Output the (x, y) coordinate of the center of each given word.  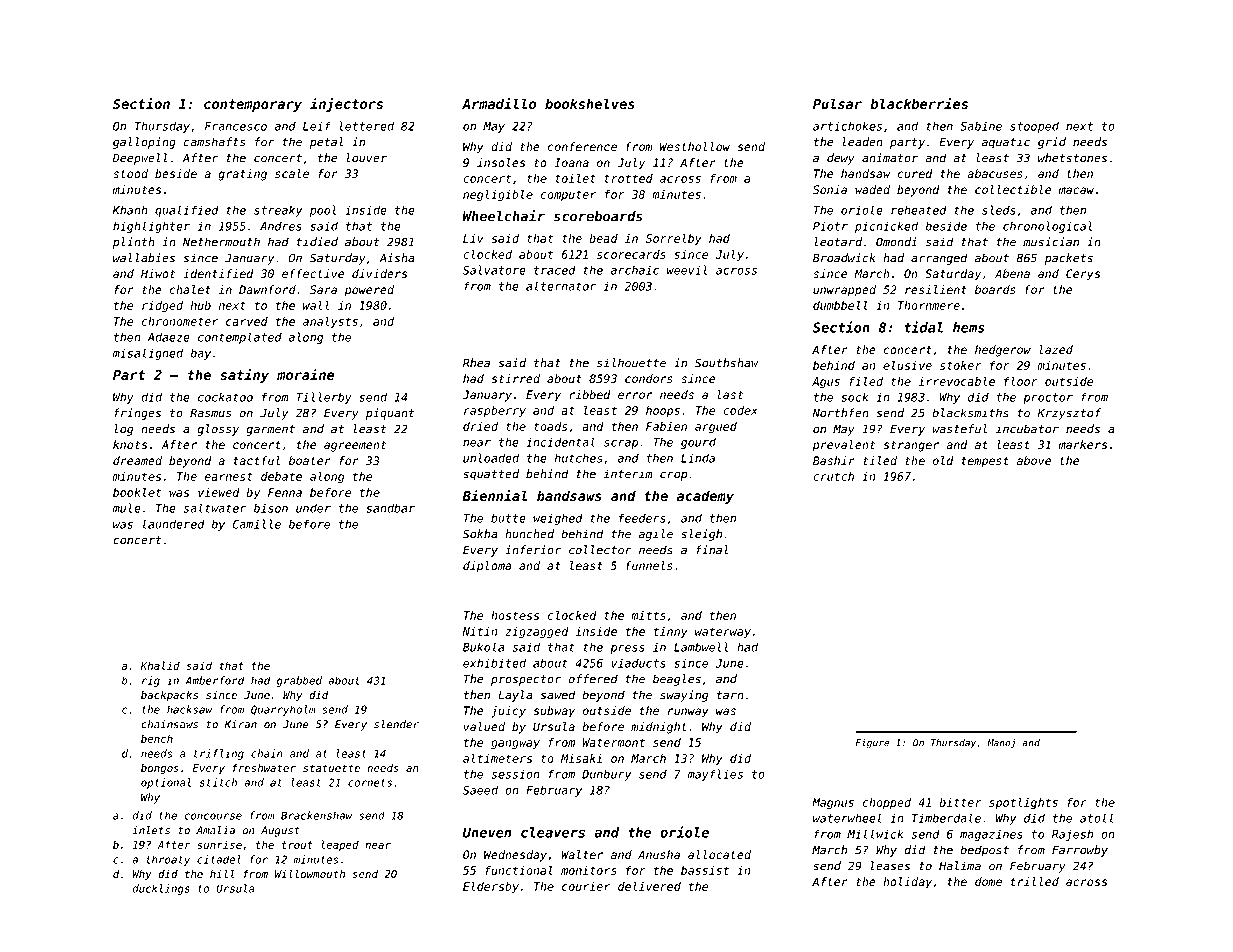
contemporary (253, 105)
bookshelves (590, 103)
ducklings (161, 889)
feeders (642, 518)
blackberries (919, 103)
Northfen (841, 413)
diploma (487, 567)
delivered (649, 886)
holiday (907, 883)
